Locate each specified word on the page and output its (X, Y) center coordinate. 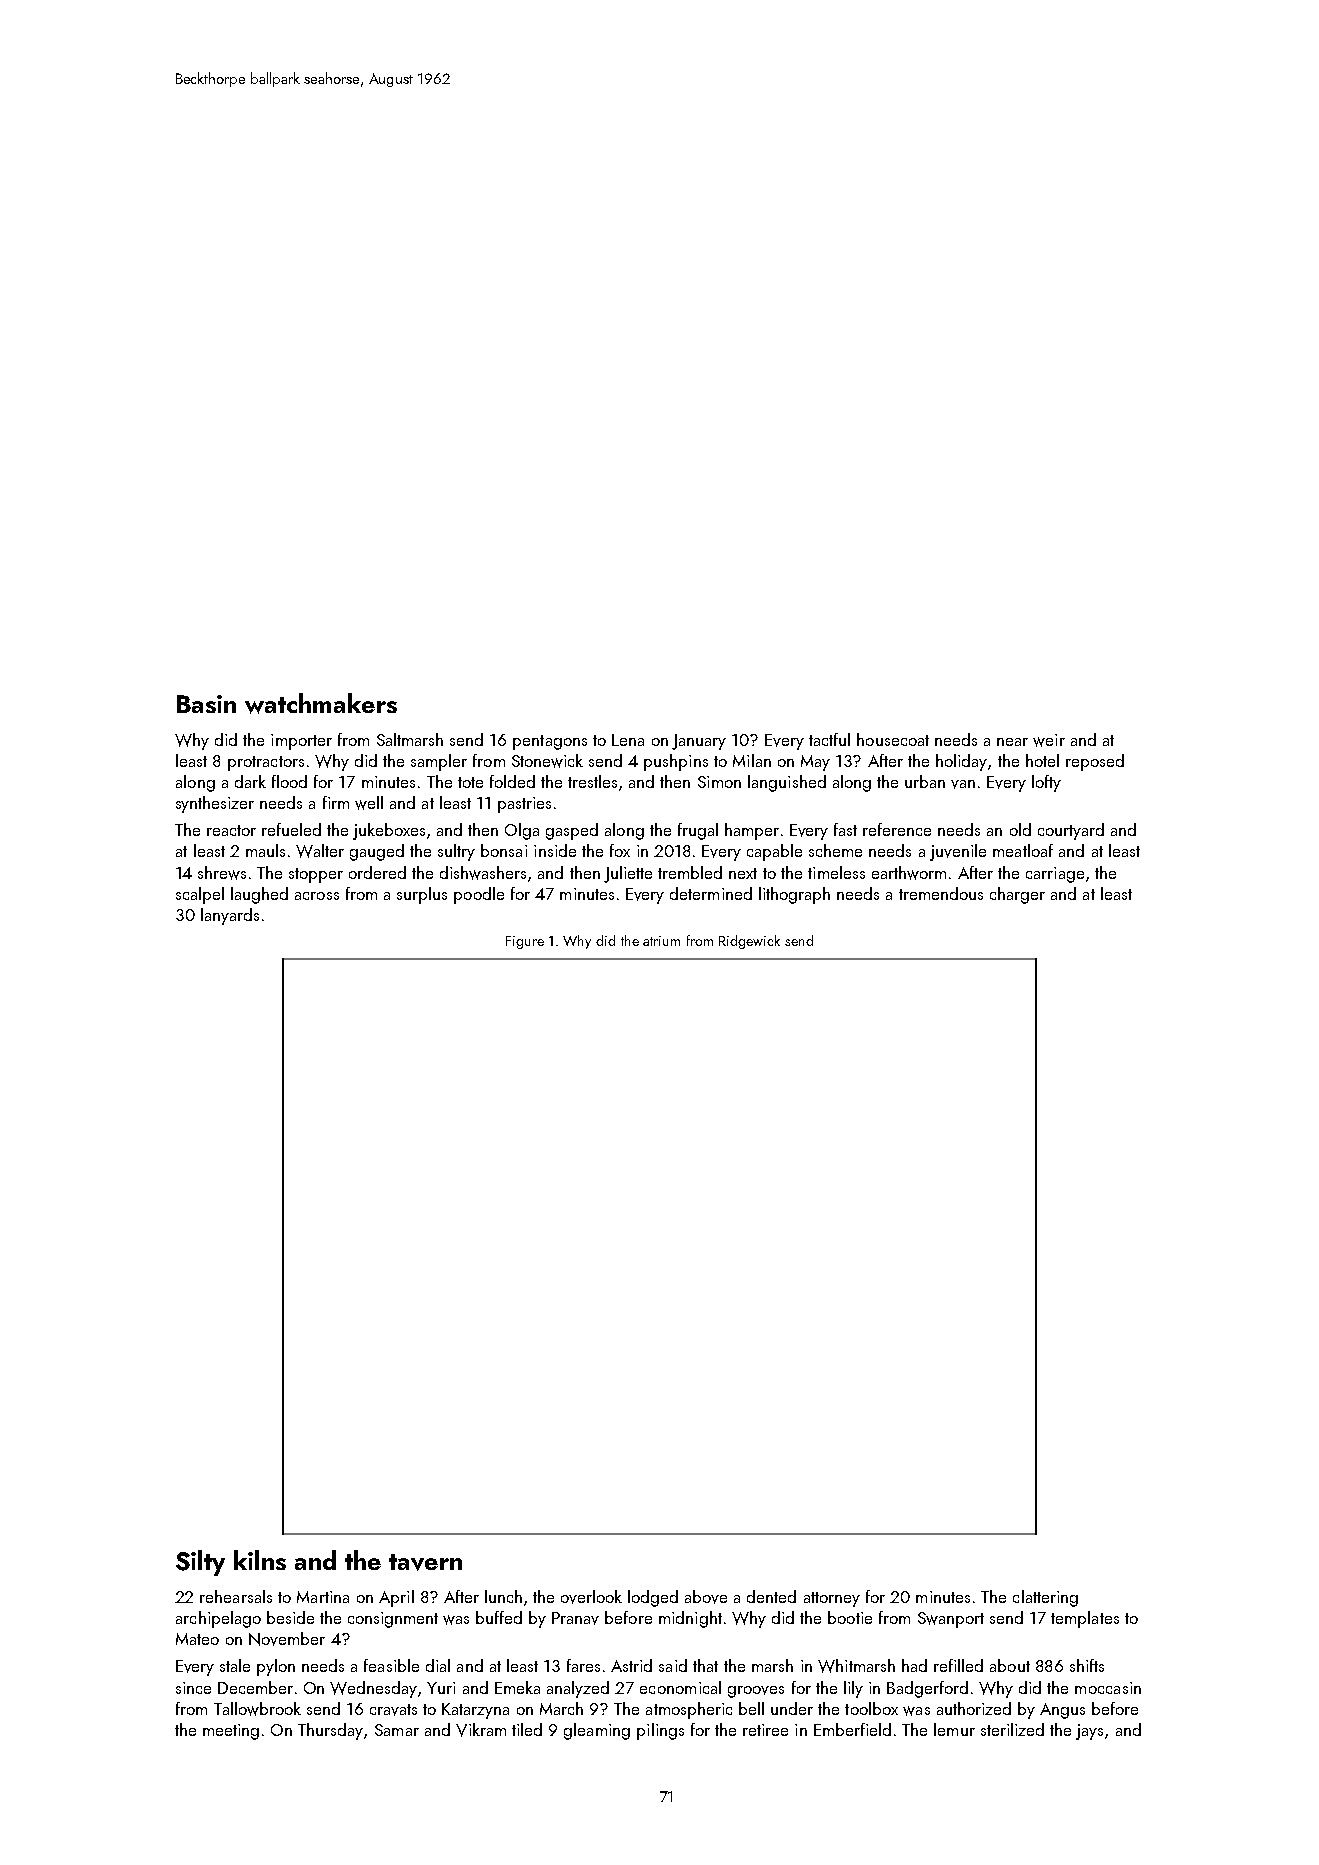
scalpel (200, 895)
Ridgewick (749, 942)
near (1012, 742)
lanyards (230, 916)
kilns (260, 1560)
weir (1049, 740)
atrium (661, 941)
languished (787, 783)
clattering (1045, 1598)
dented (771, 1596)
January (699, 742)
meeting (231, 1732)
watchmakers (321, 703)
